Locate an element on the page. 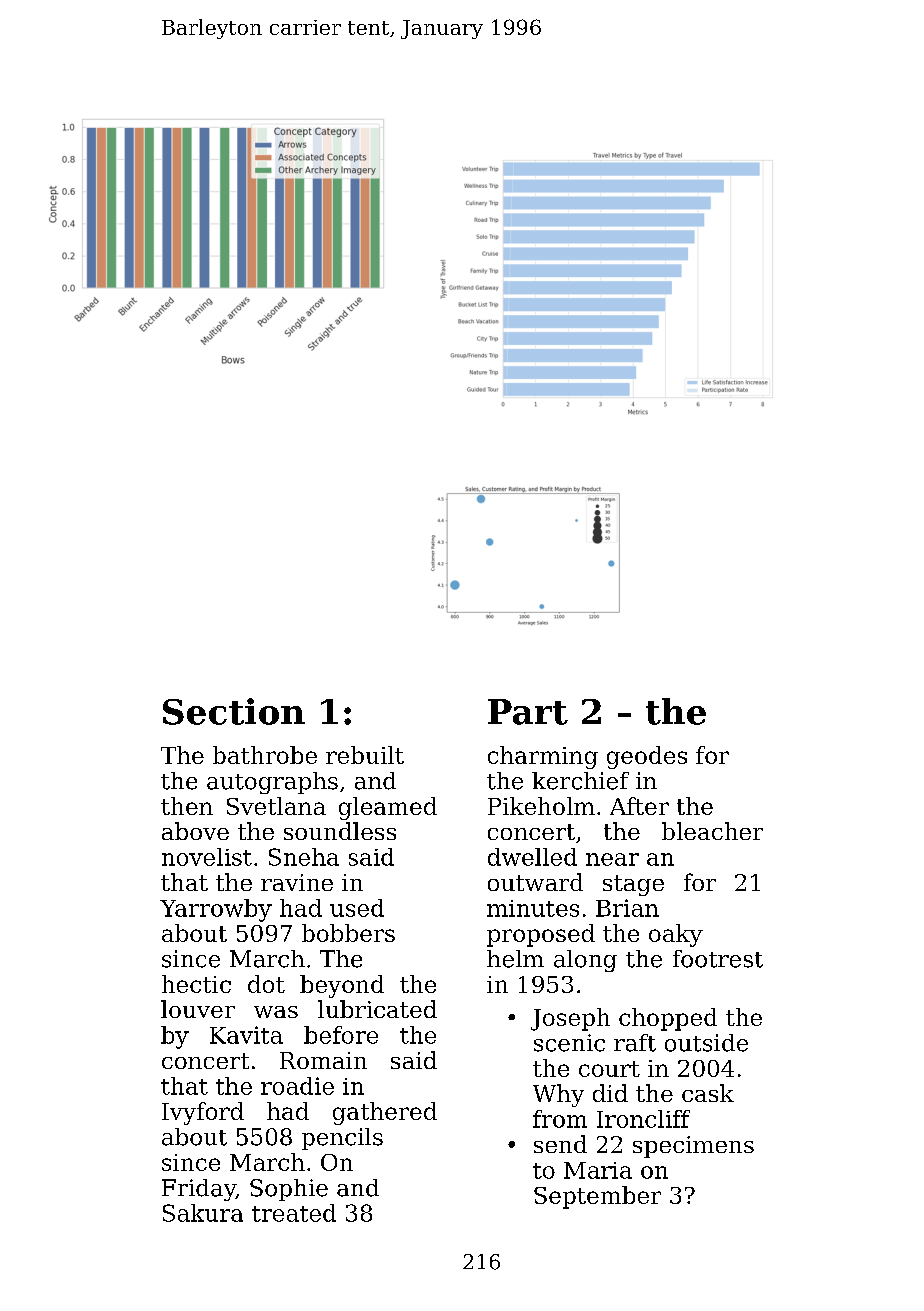  charming is located at coordinates (543, 757).
